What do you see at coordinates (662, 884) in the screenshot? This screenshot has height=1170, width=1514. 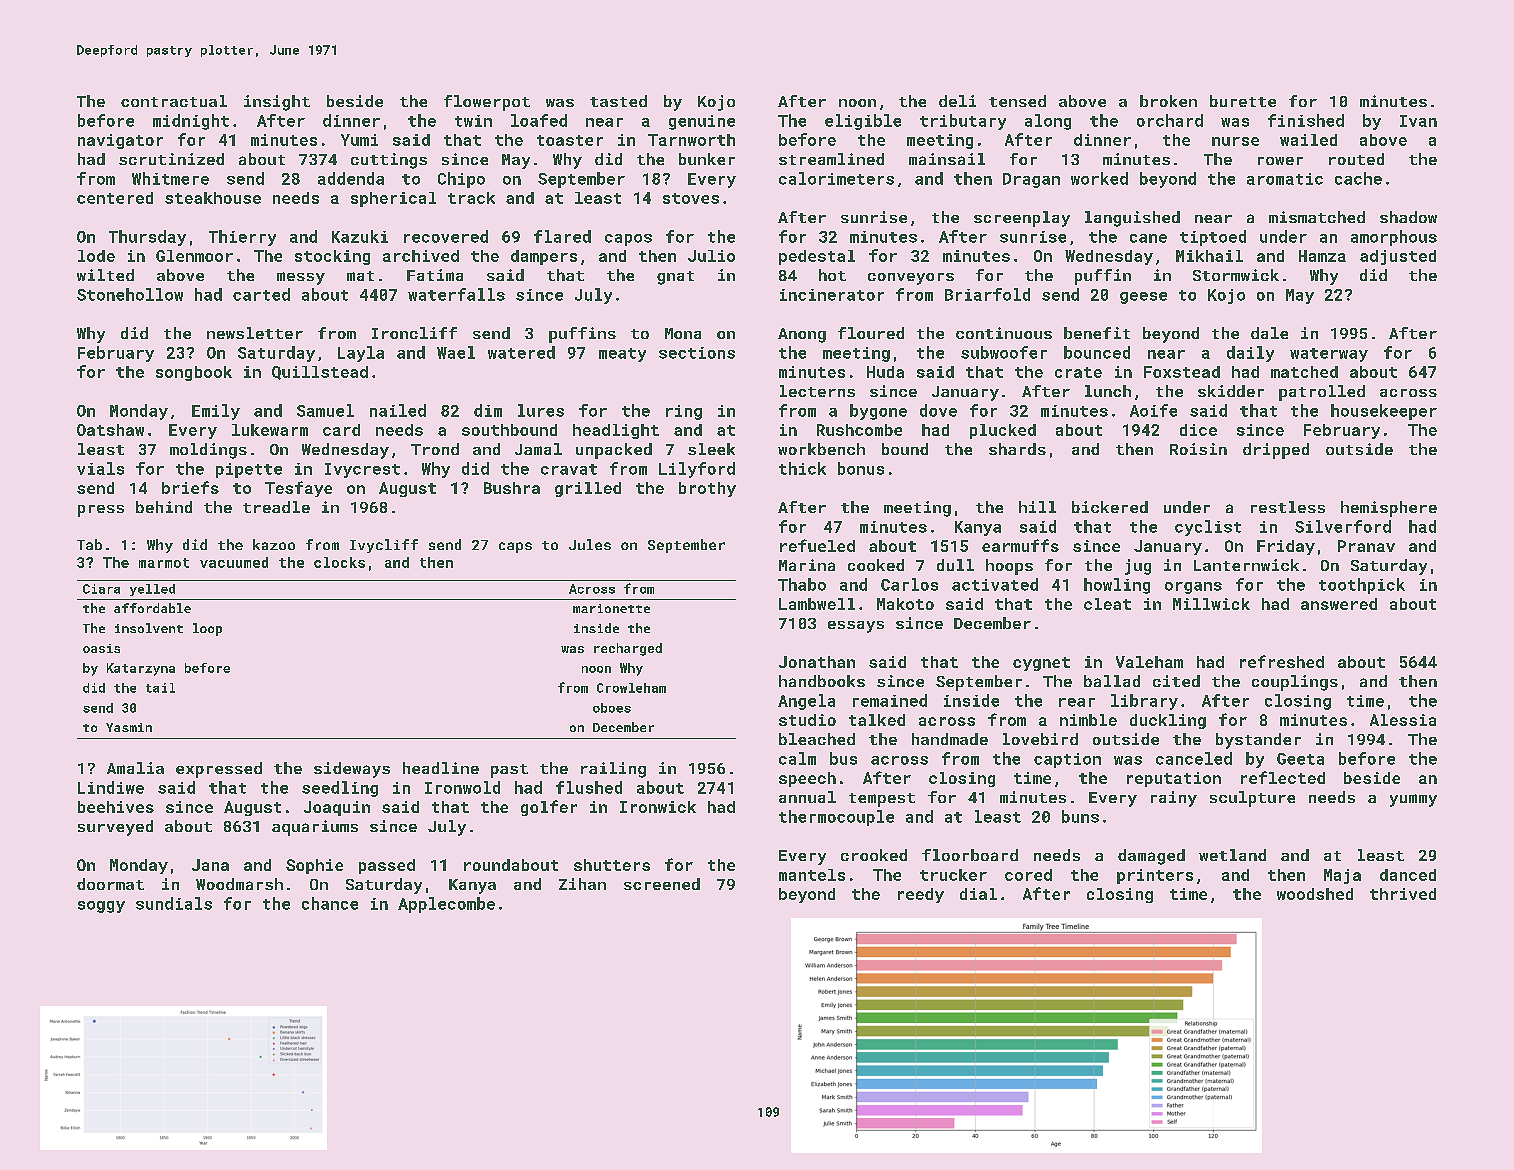 I see `screened` at bounding box center [662, 884].
